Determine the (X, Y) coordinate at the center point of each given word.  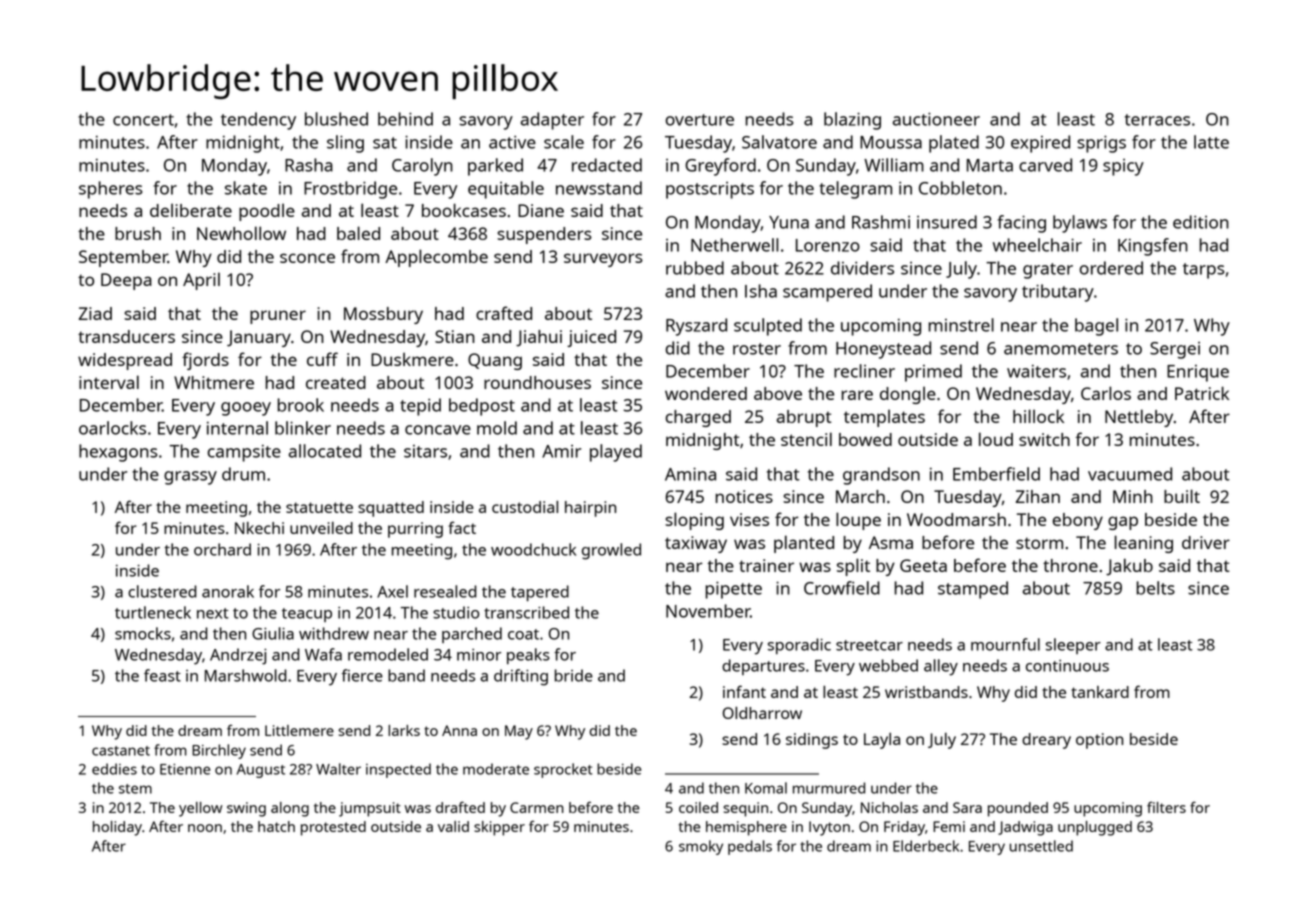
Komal (766, 788)
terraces (1157, 120)
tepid (420, 407)
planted (804, 544)
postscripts (710, 190)
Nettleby (1139, 418)
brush (138, 233)
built (1182, 496)
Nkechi (259, 528)
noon (205, 828)
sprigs (1101, 144)
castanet (121, 751)
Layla (882, 741)
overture (700, 120)
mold (497, 428)
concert (143, 120)
